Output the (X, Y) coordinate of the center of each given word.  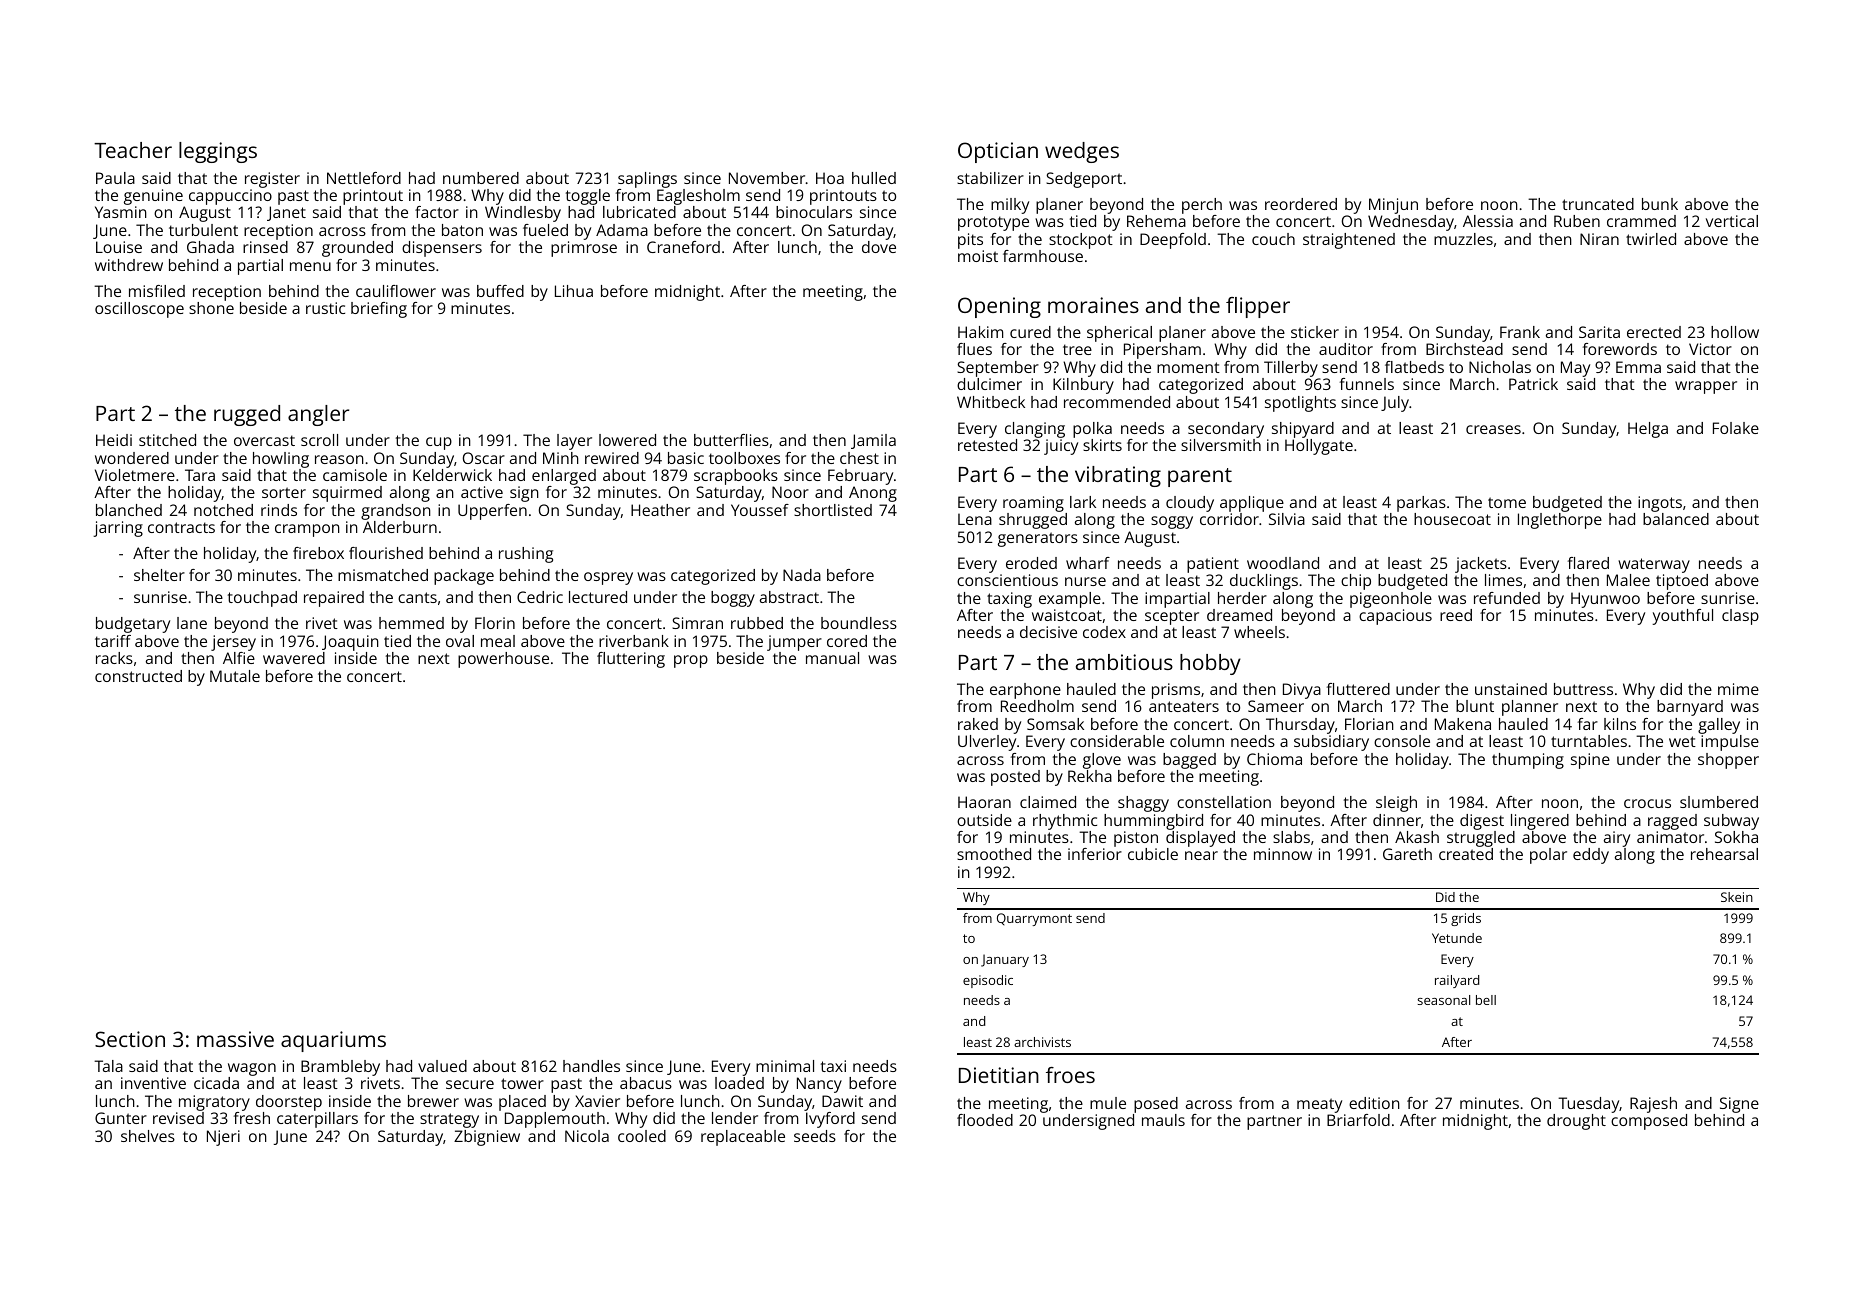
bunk (1660, 204)
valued (442, 1066)
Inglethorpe (1560, 521)
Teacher (133, 150)
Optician (998, 152)
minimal (785, 1066)
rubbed (757, 623)
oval (460, 641)
